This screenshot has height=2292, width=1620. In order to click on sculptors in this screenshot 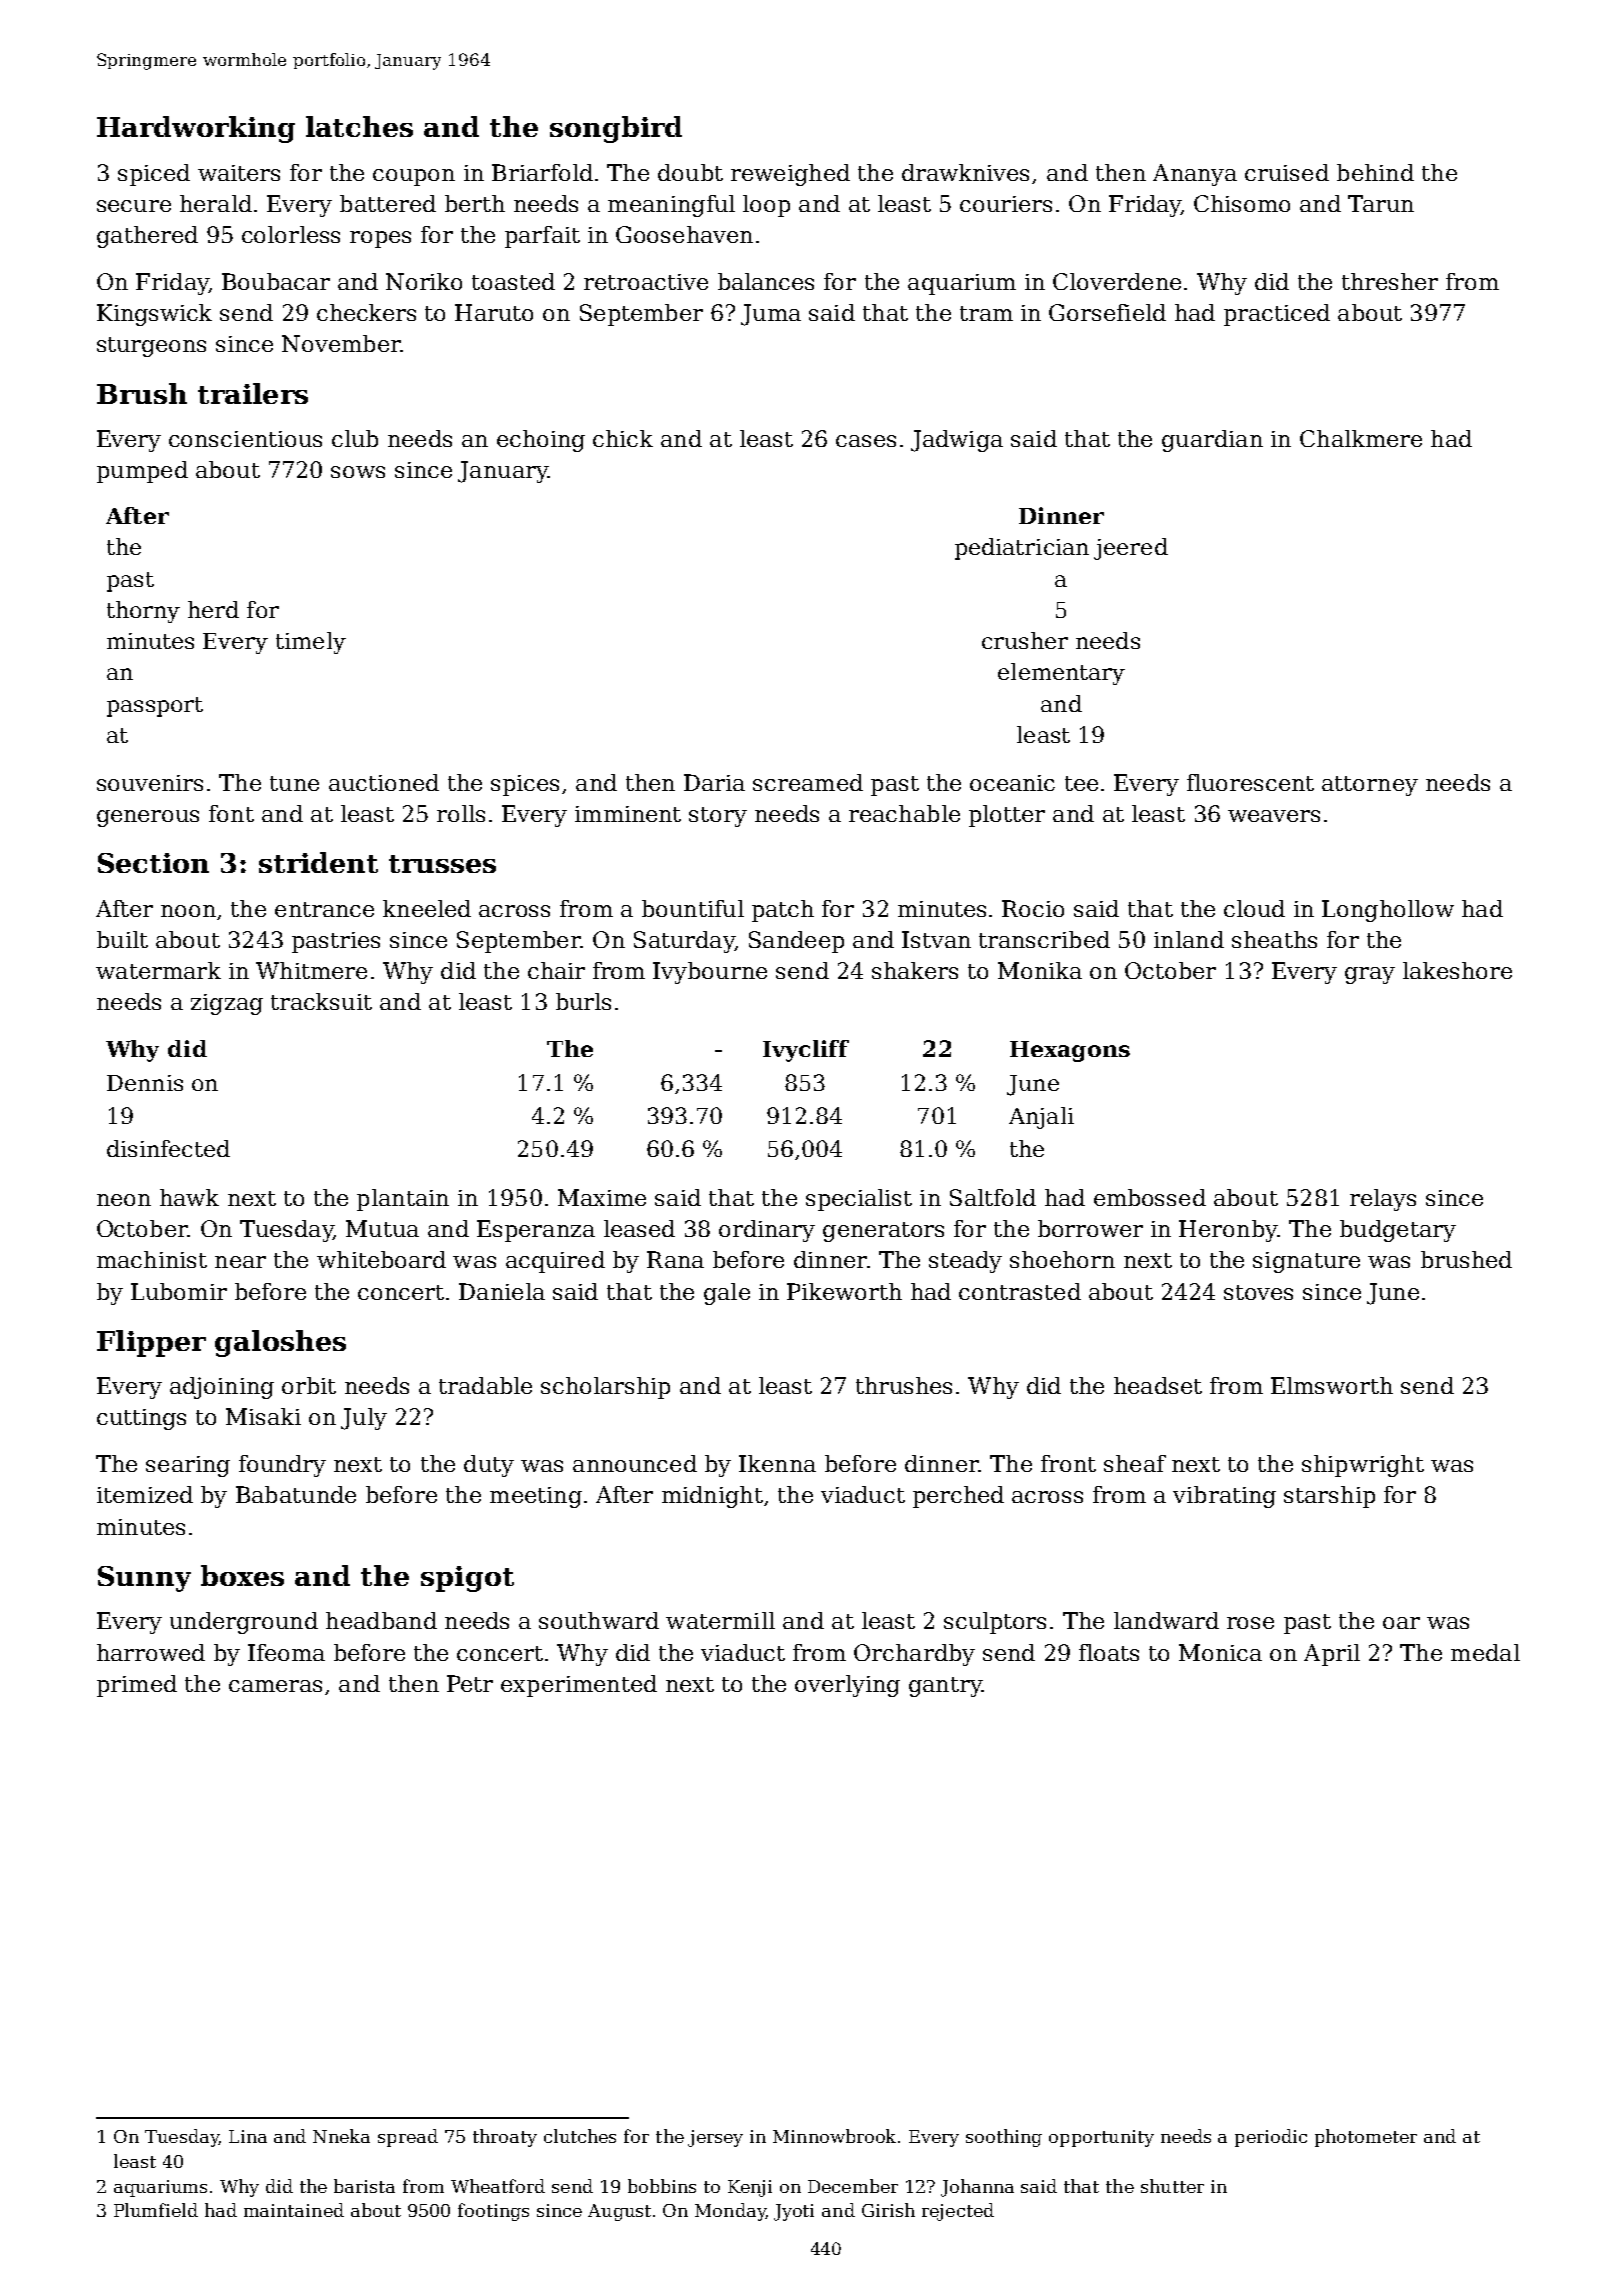, I will do `click(995, 1623)`.
